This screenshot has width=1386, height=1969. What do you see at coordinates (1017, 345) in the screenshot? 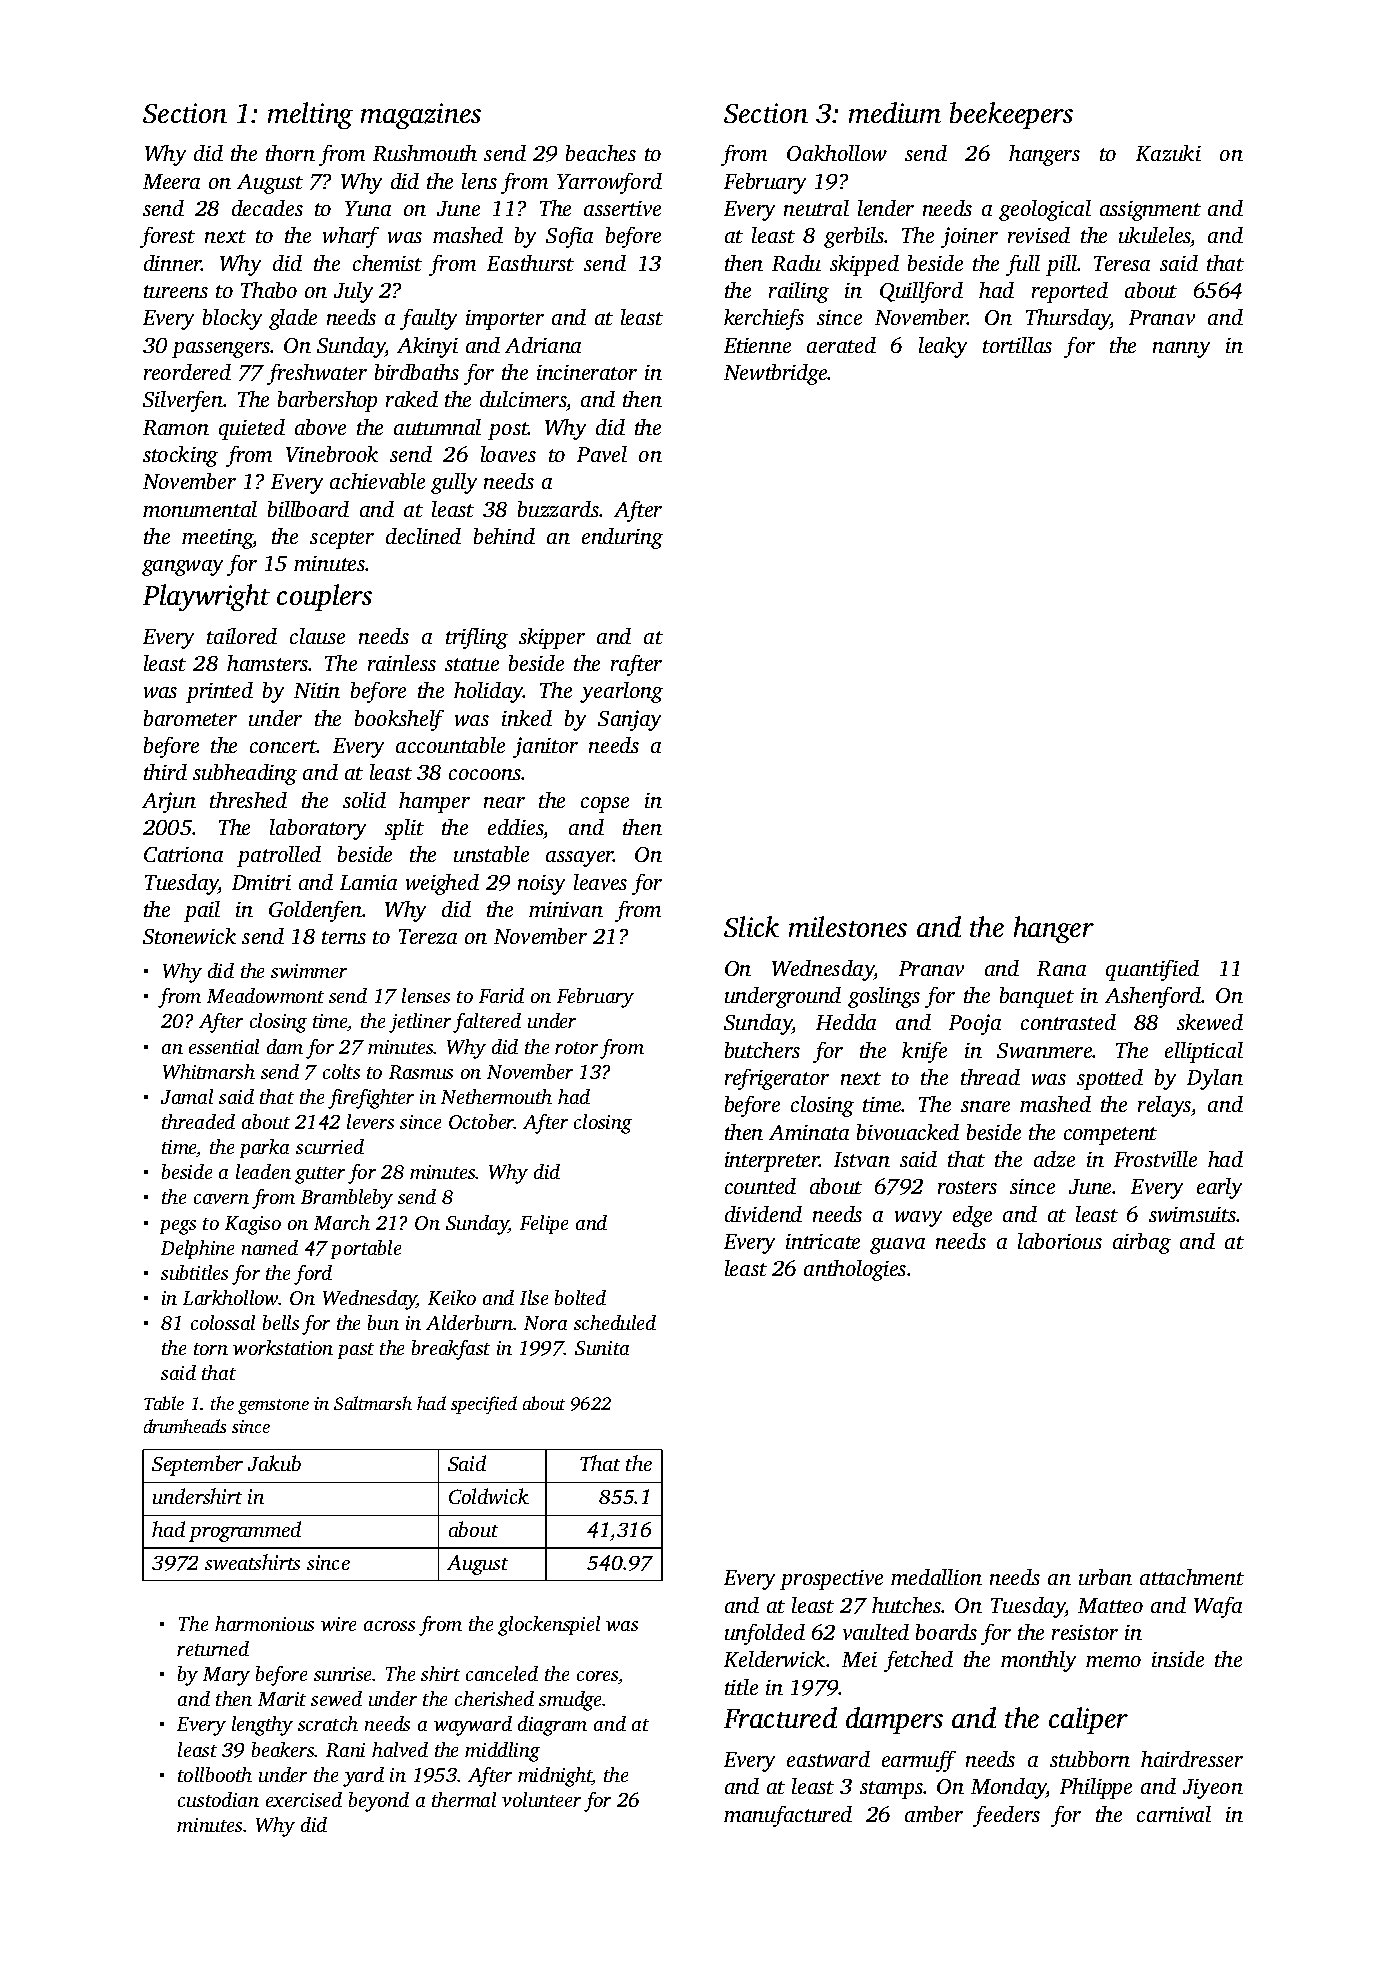
I see `tortillas` at bounding box center [1017, 345].
